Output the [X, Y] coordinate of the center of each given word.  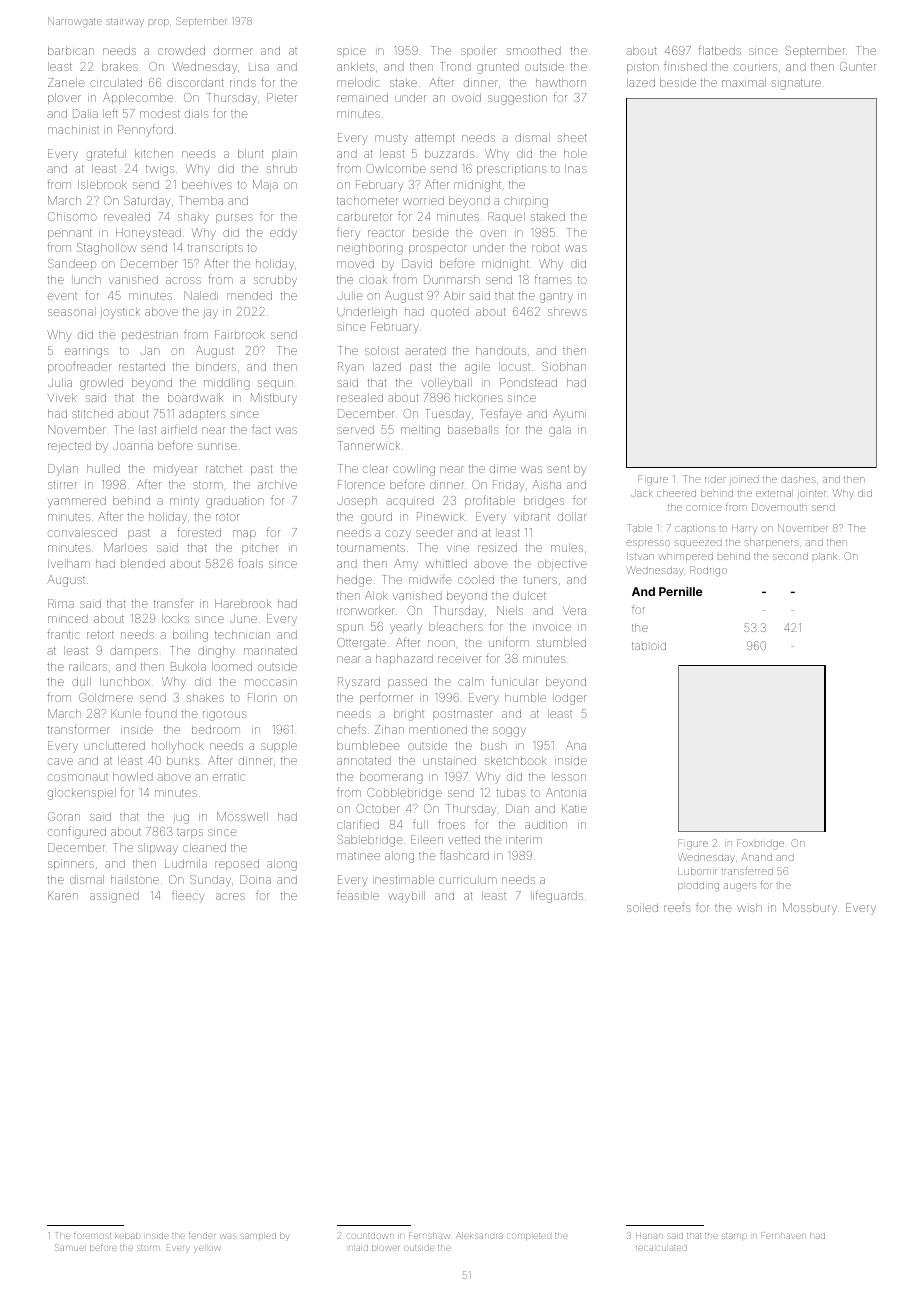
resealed [360, 397]
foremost [92, 1236]
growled [101, 384]
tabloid [649, 646]
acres [230, 896]
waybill [406, 897]
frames [553, 280]
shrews [567, 311]
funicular [514, 681]
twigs [160, 170]
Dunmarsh [452, 279]
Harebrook [243, 603]
